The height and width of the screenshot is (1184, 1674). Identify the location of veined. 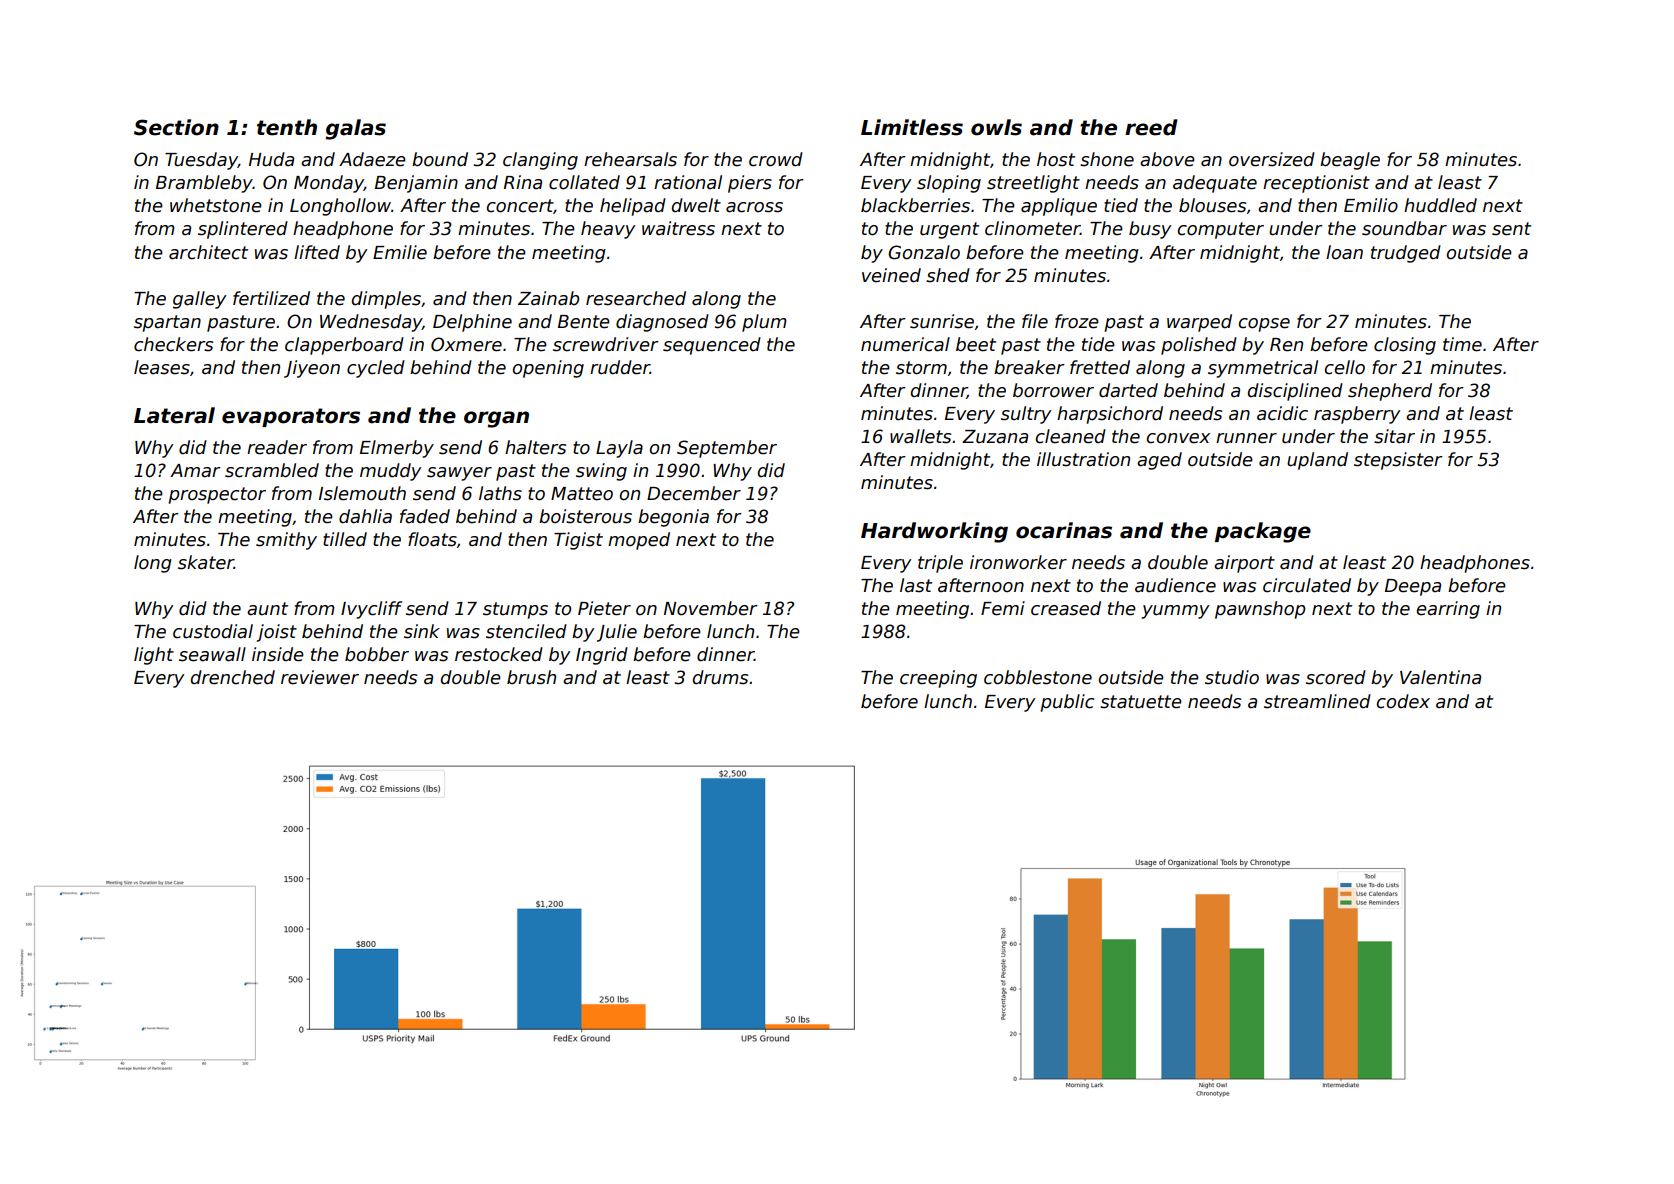
(891, 275).
